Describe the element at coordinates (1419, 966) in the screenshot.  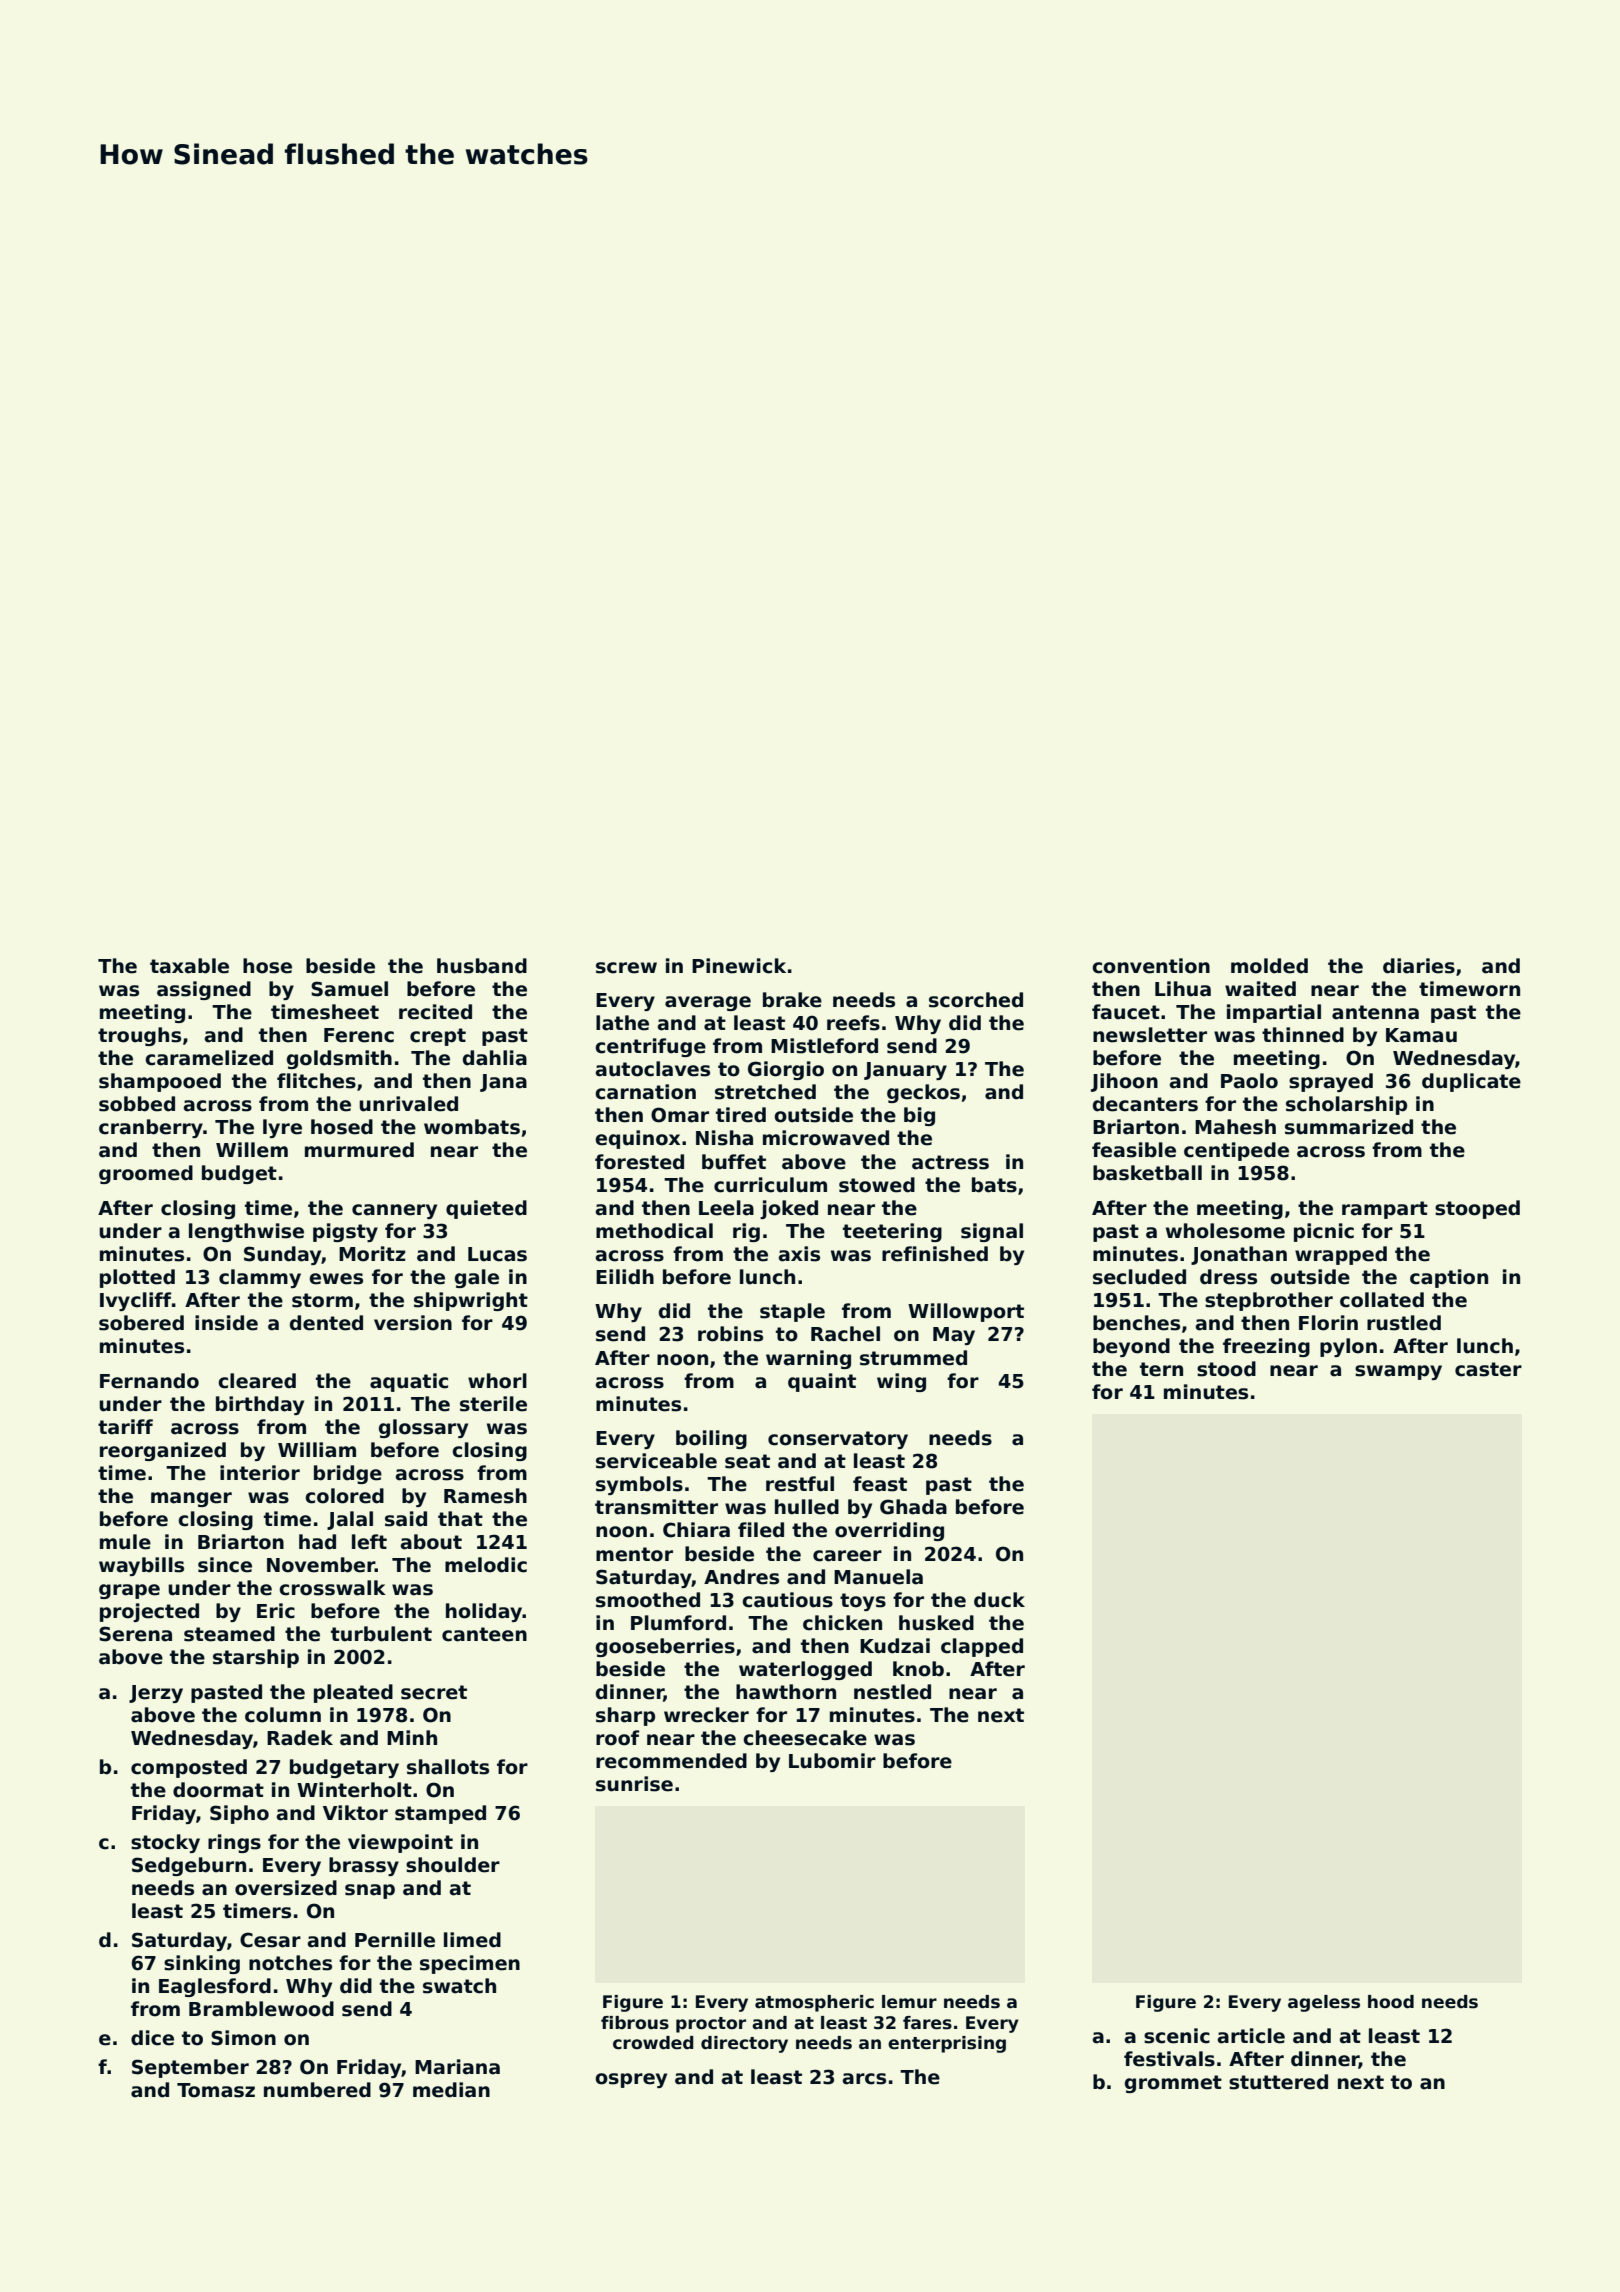
I see `diaries` at that location.
